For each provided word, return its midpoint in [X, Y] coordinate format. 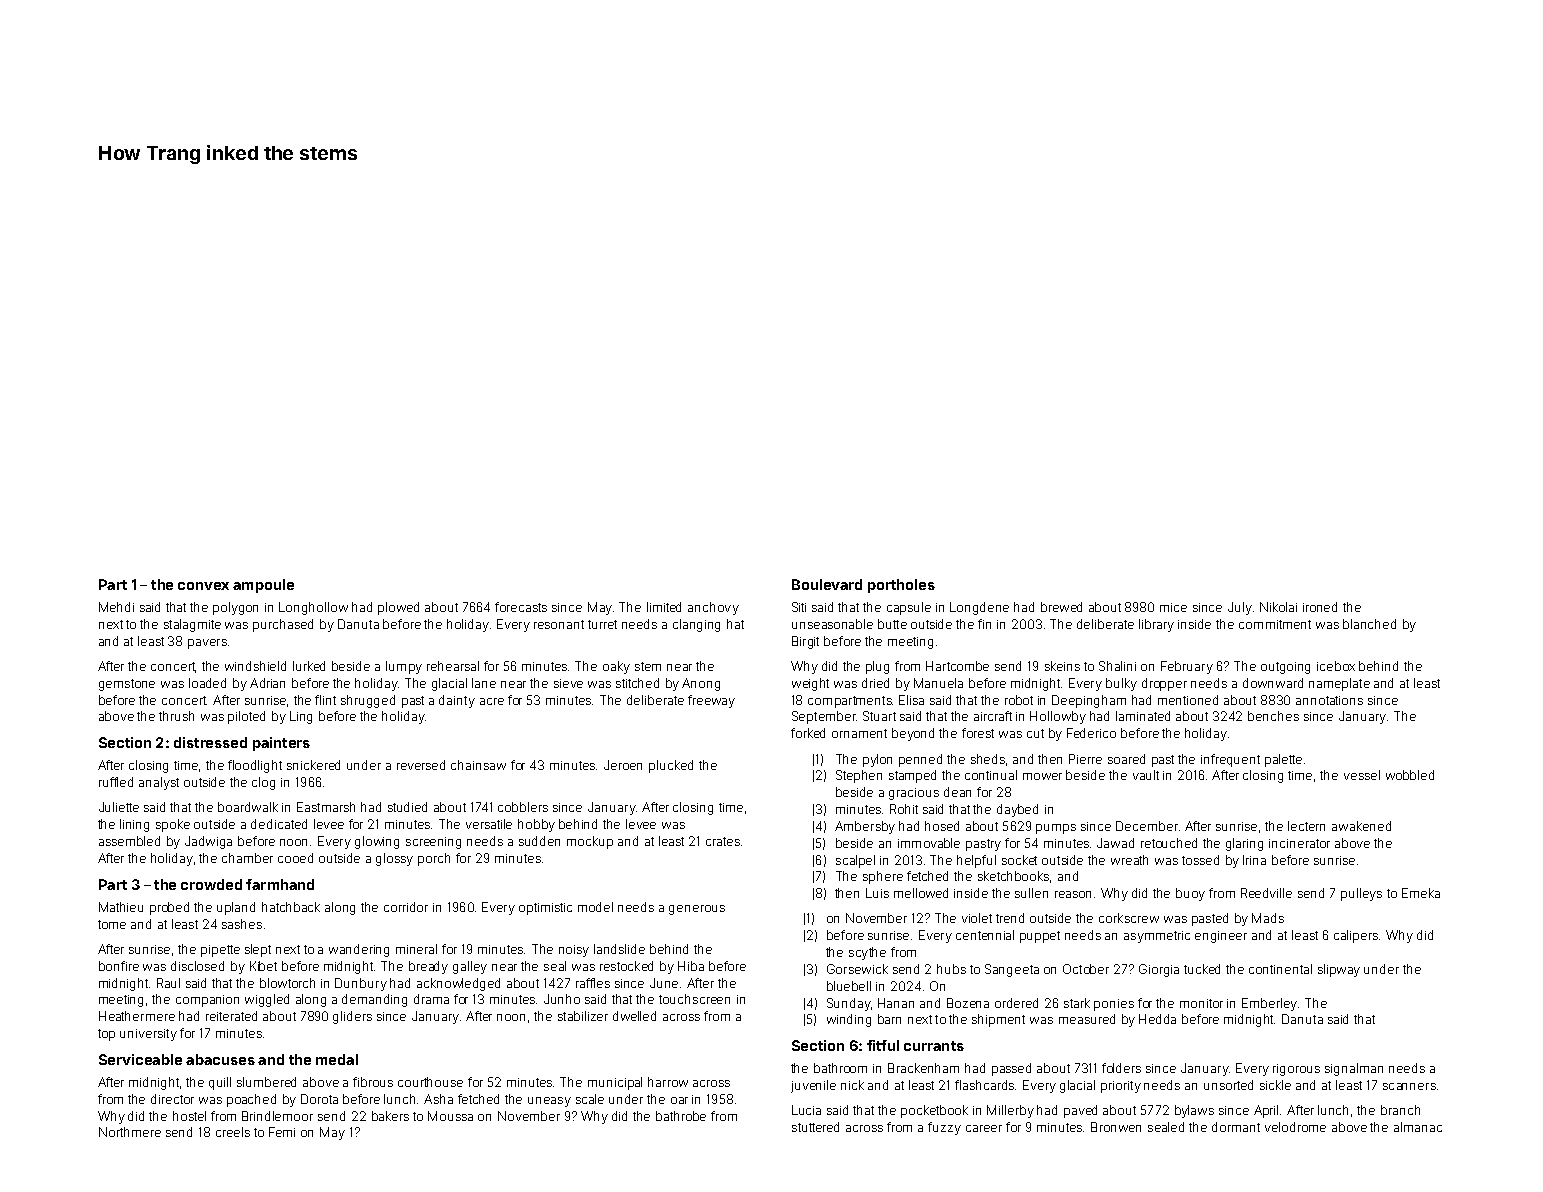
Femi [282, 1132]
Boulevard [827, 584]
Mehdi [116, 607]
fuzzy [944, 1128]
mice [1173, 607]
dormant [1236, 1127]
